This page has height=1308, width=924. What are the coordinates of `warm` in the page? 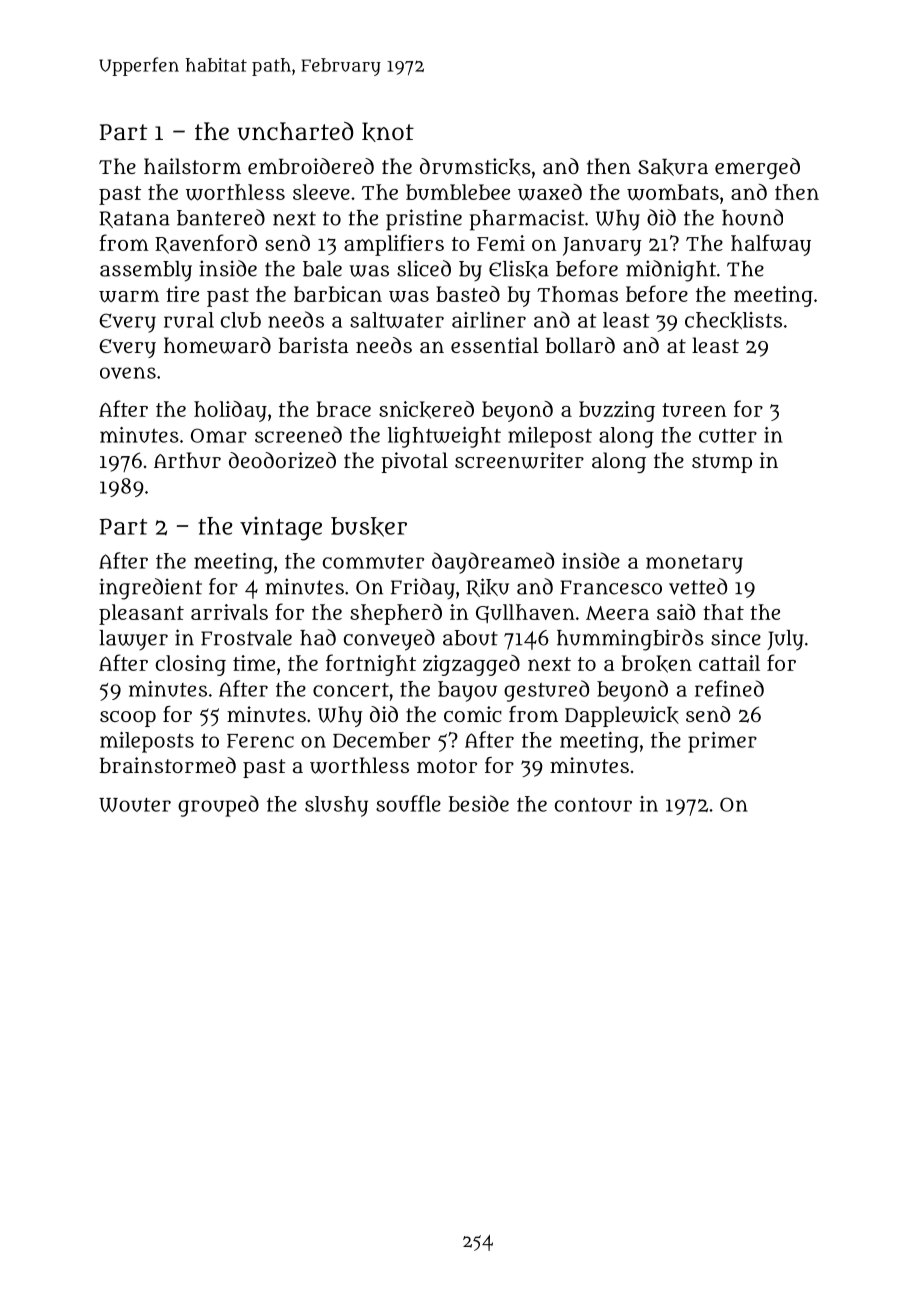 It's located at (129, 296).
